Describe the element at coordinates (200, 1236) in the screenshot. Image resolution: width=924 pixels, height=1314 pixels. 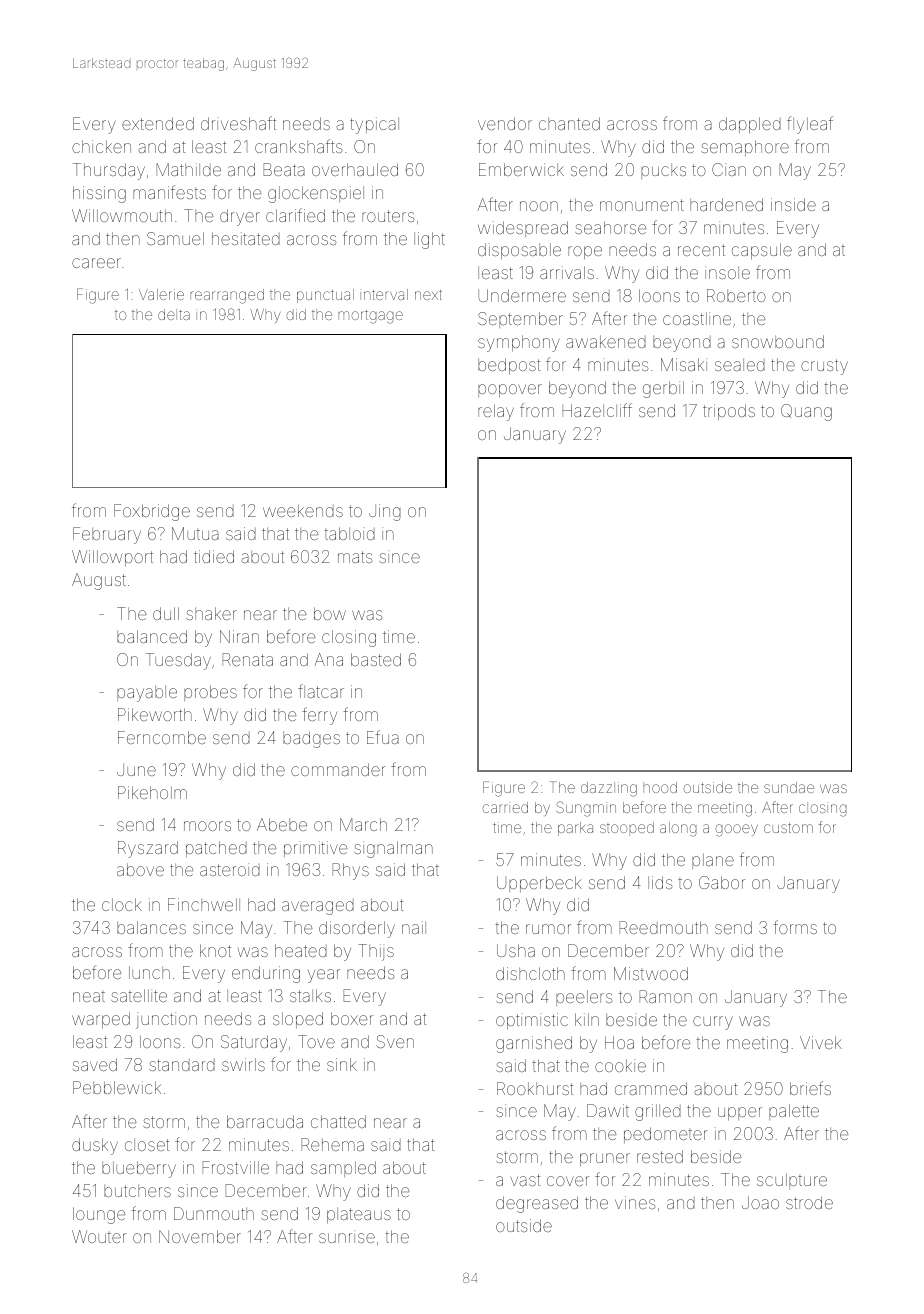
I see `November` at that location.
